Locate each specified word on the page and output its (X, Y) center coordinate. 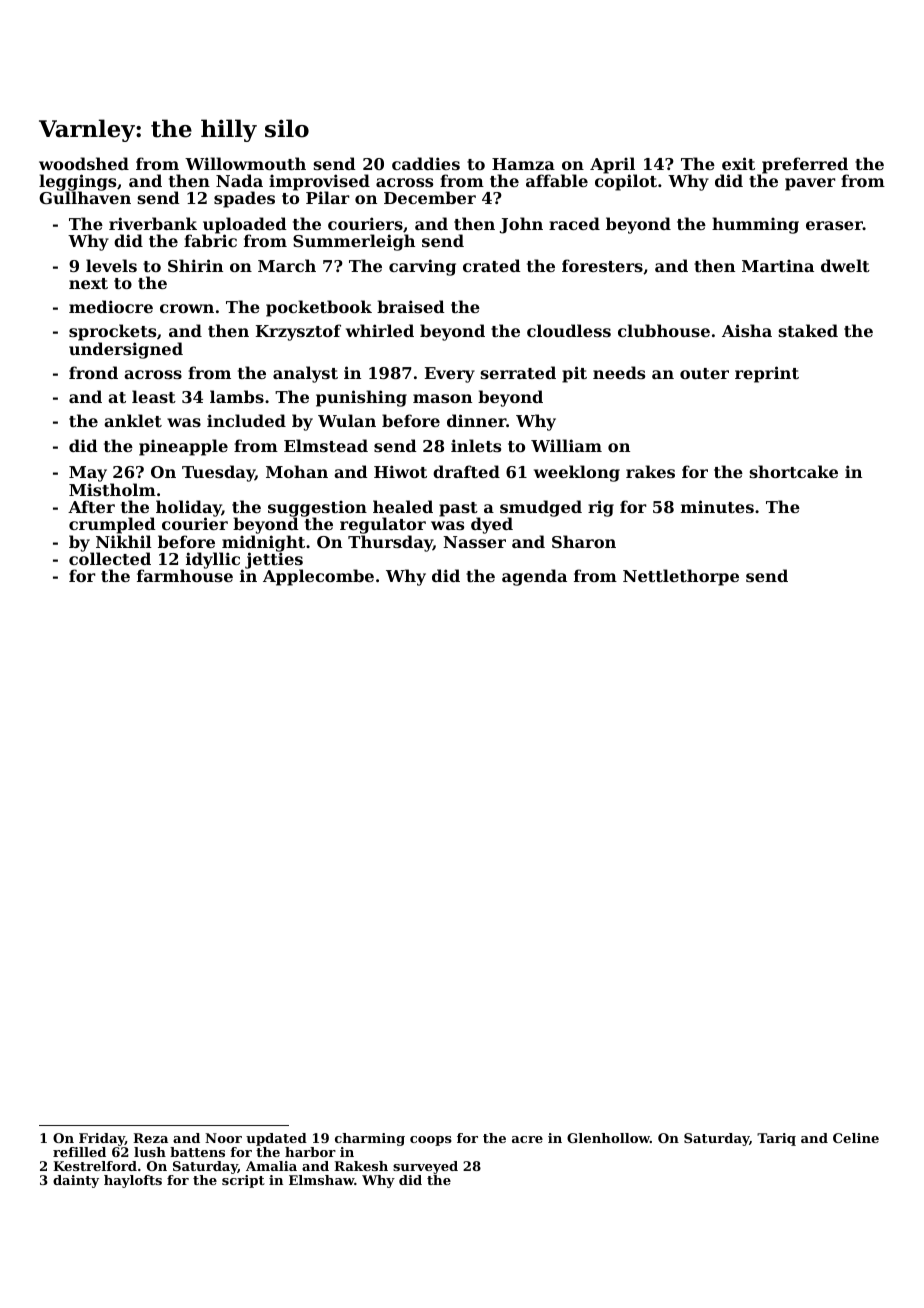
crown (187, 308)
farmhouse (185, 576)
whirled (380, 330)
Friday (102, 1139)
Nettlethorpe (681, 577)
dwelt (845, 265)
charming (370, 1139)
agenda (534, 577)
